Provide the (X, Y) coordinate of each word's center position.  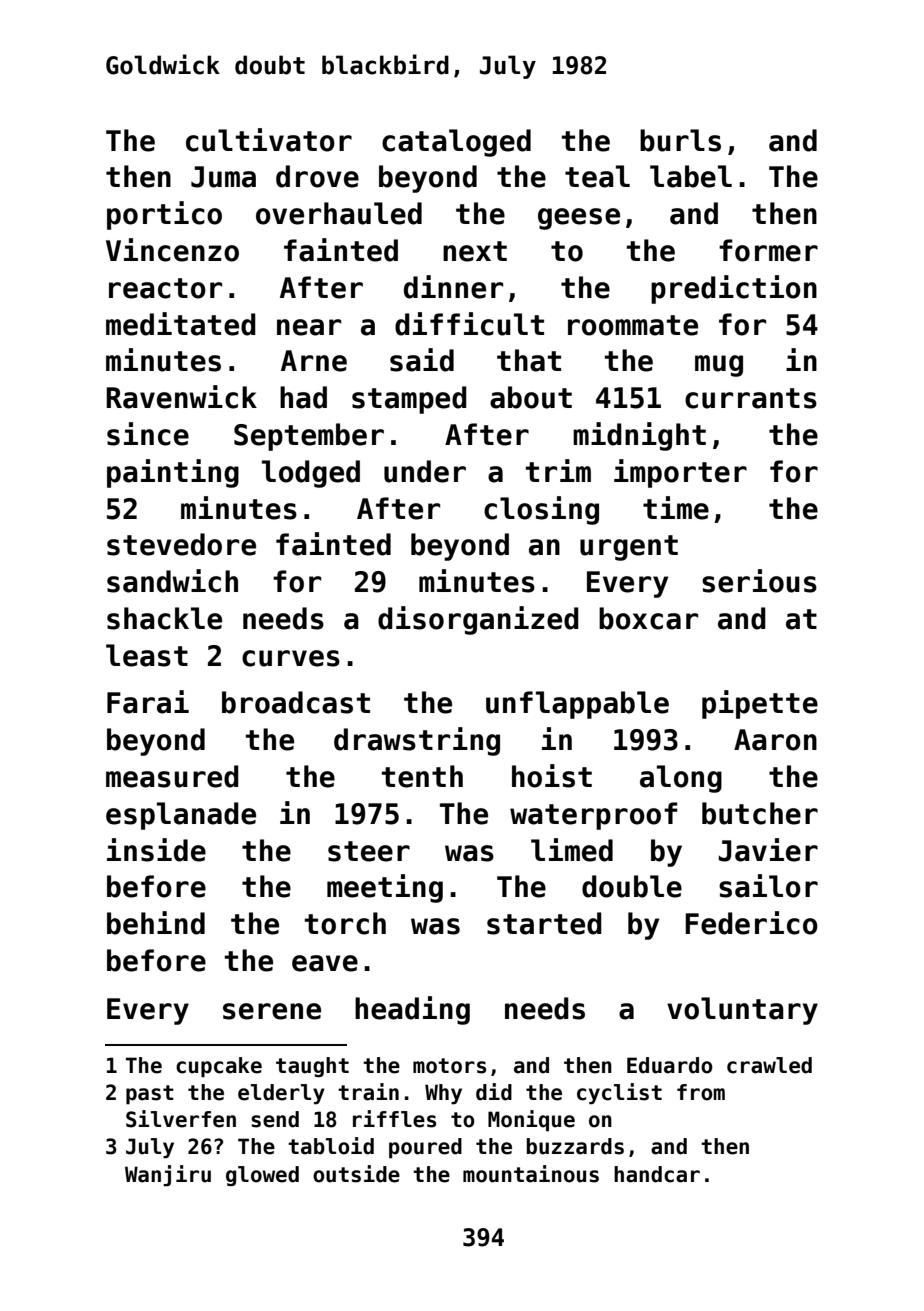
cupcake (219, 1067)
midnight (639, 436)
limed (572, 850)
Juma (223, 177)
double (632, 886)
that (529, 360)
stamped (409, 400)
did (494, 1092)
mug (719, 366)
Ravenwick (181, 397)
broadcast (296, 702)
